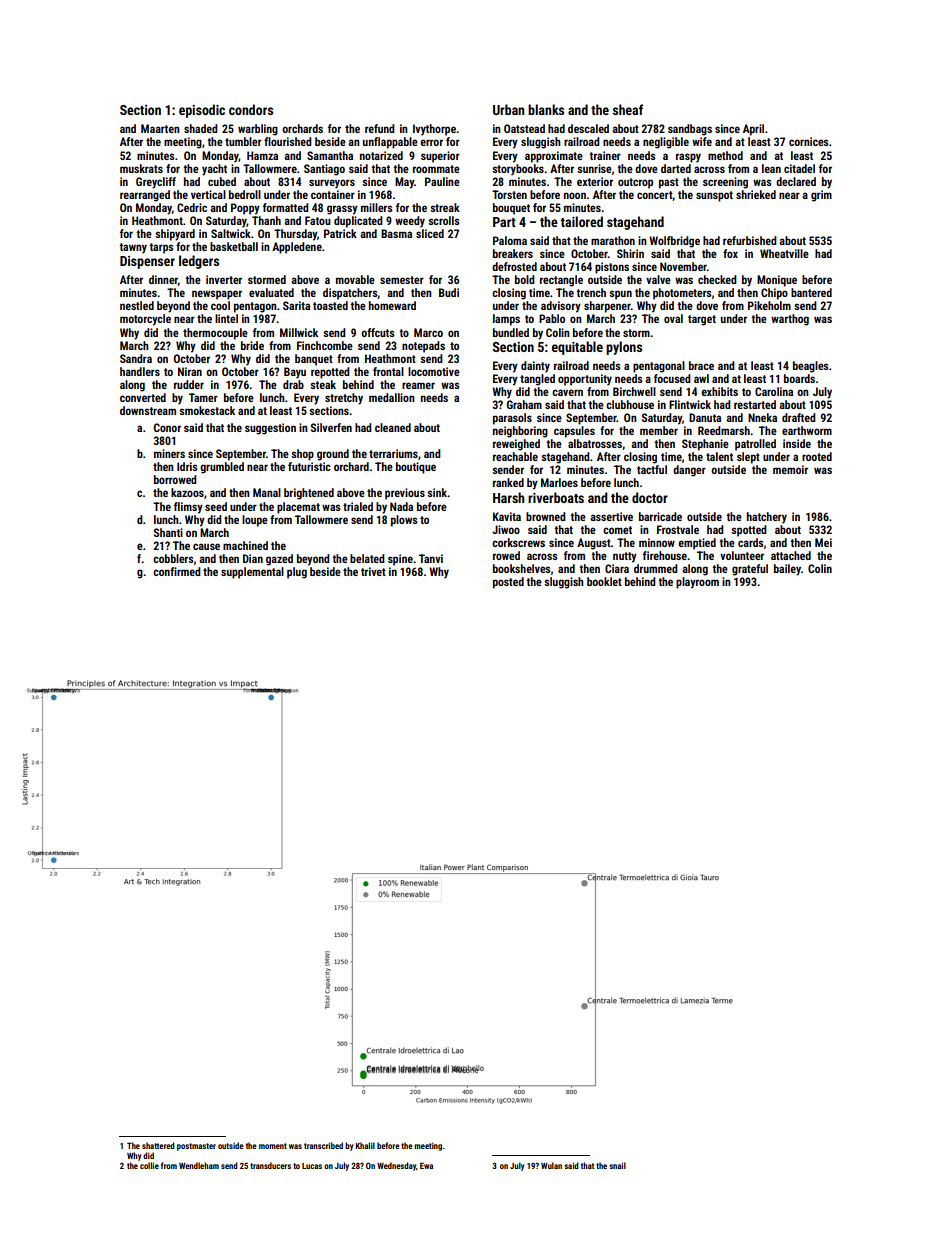 The height and width of the page is (1233, 952). What do you see at coordinates (252, 573) in the page?
I see `supplemental` at bounding box center [252, 573].
